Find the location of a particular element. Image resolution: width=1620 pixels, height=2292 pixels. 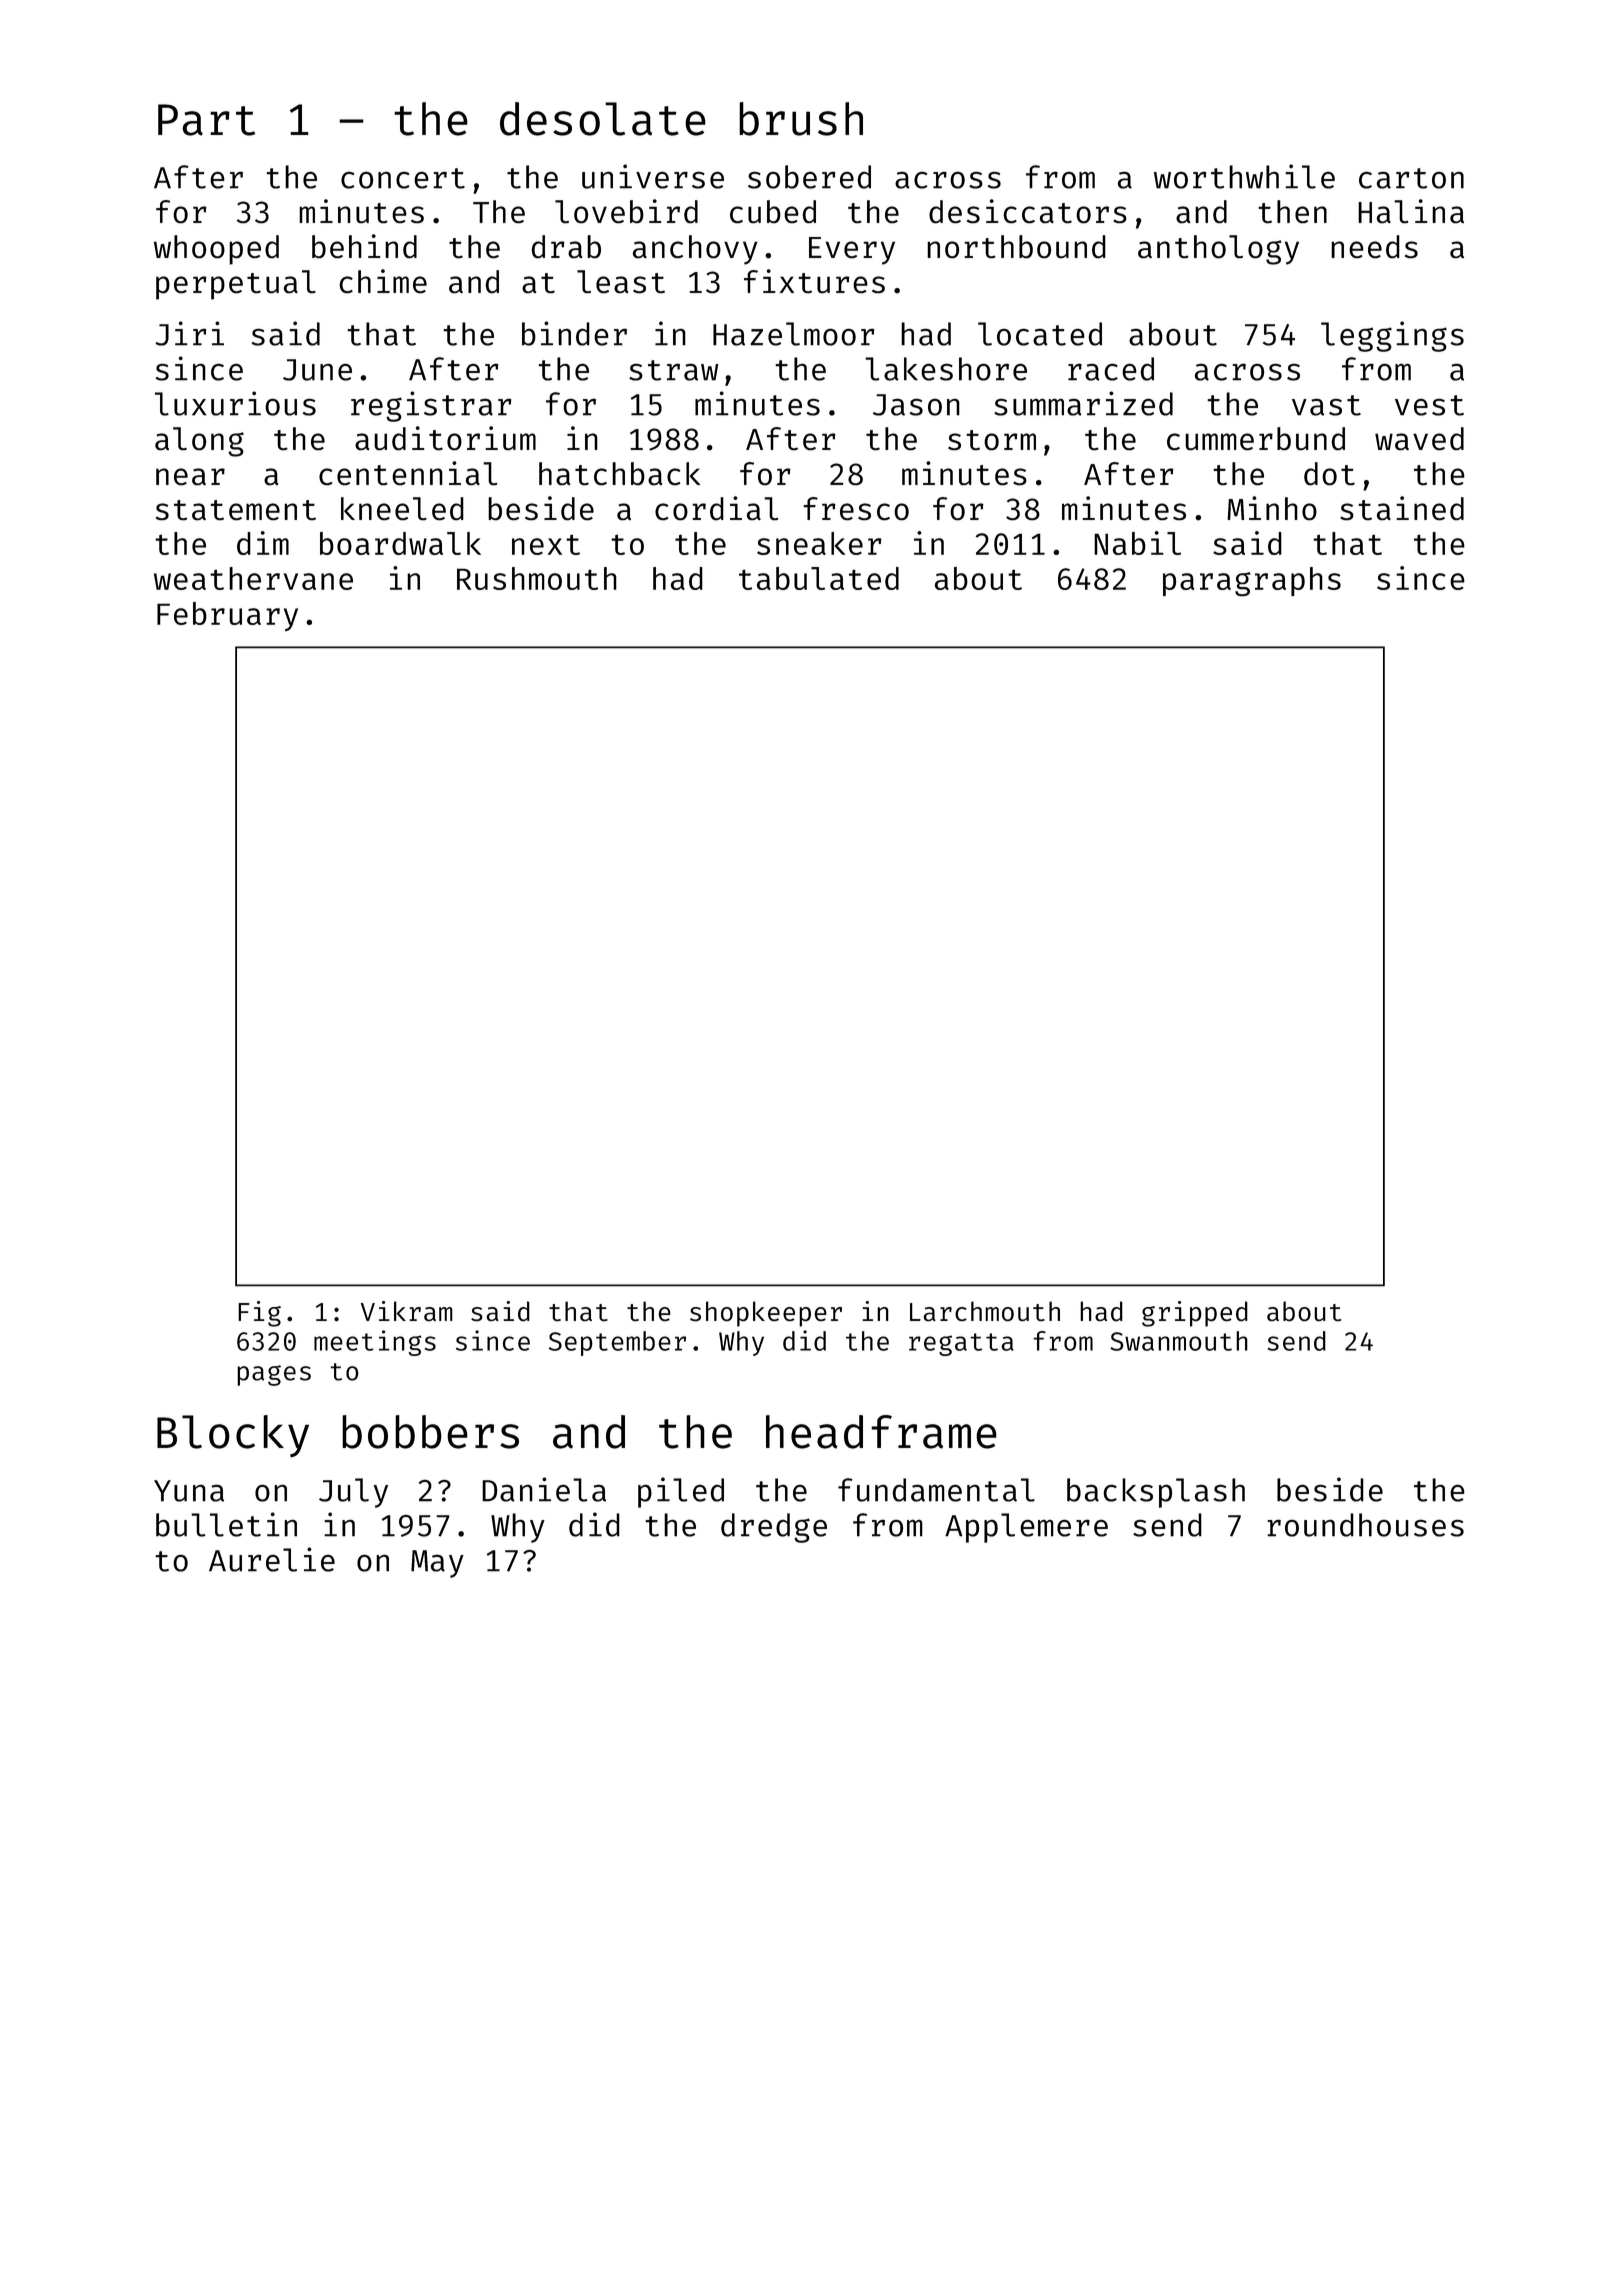

carton is located at coordinates (1411, 178).
